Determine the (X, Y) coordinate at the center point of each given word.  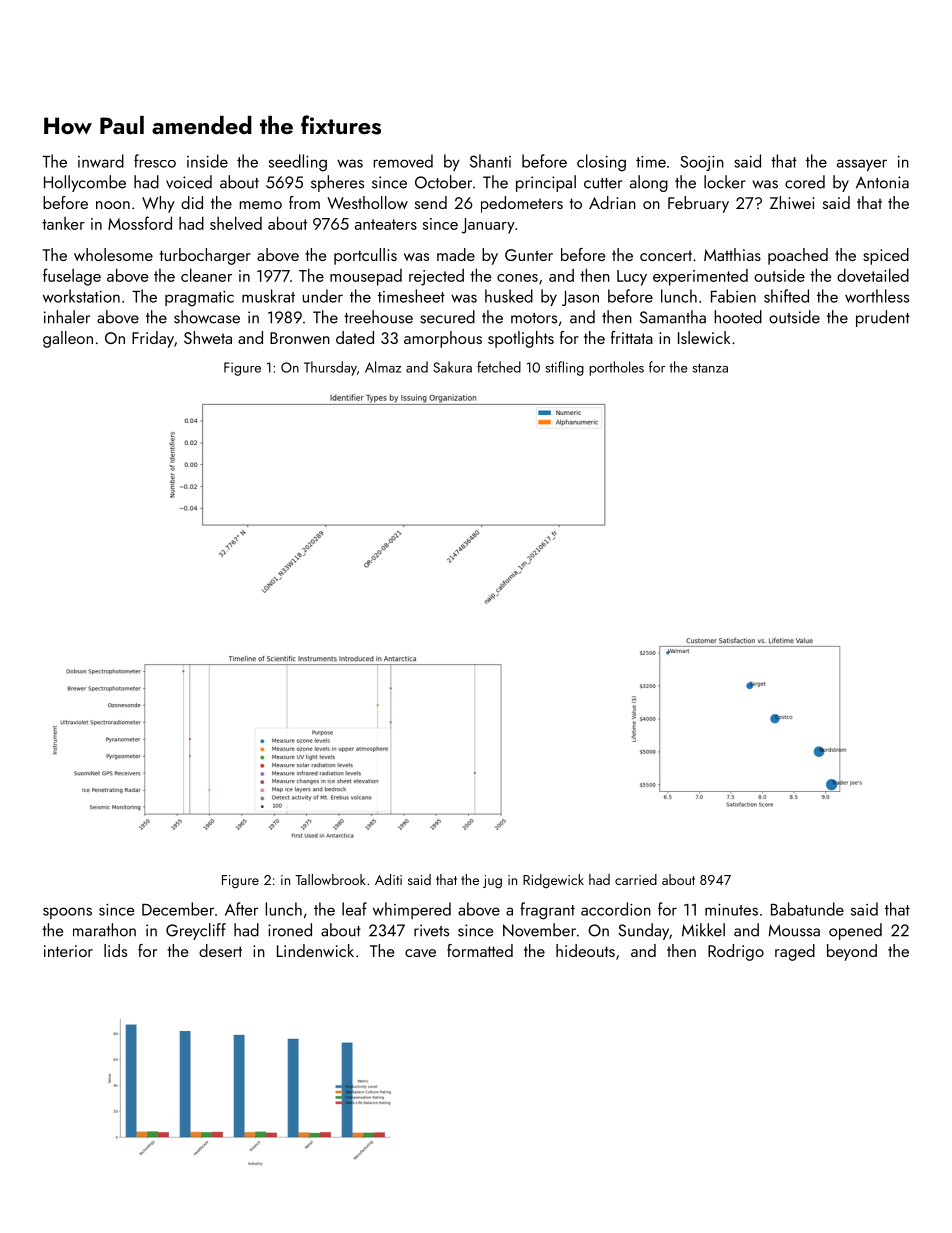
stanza (710, 368)
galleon (68, 339)
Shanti (490, 161)
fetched (499, 367)
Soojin (702, 163)
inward (101, 161)
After (241, 909)
